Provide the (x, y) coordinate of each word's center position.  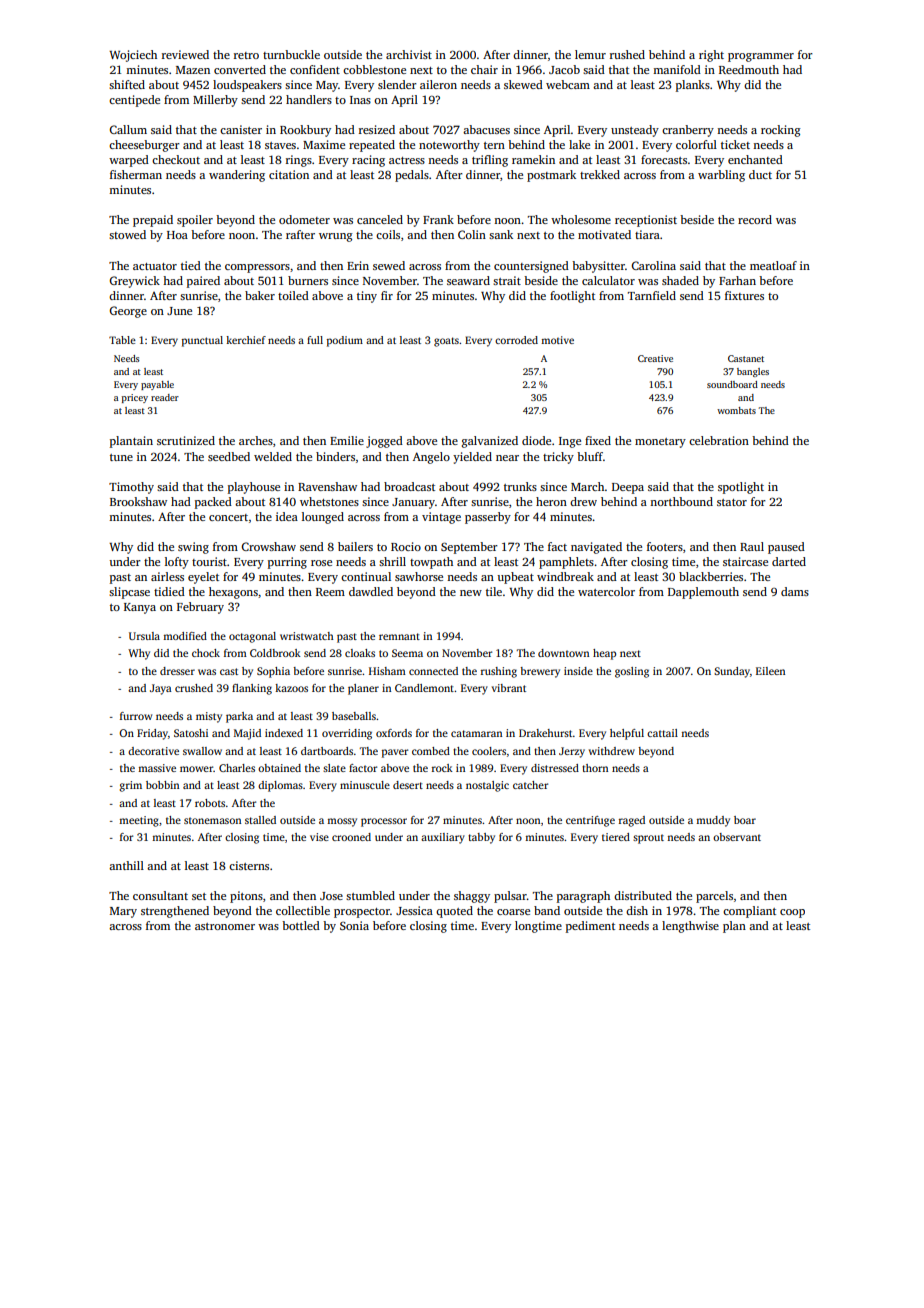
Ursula (144, 636)
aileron (438, 84)
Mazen (193, 70)
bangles (753, 372)
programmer (761, 57)
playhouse (254, 488)
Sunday (732, 672)
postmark (551, 176)
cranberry (688, 131)
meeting (139, 821)
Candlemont (424, 688)
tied (191, 265)
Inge (570, 442)
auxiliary (443, 838)
